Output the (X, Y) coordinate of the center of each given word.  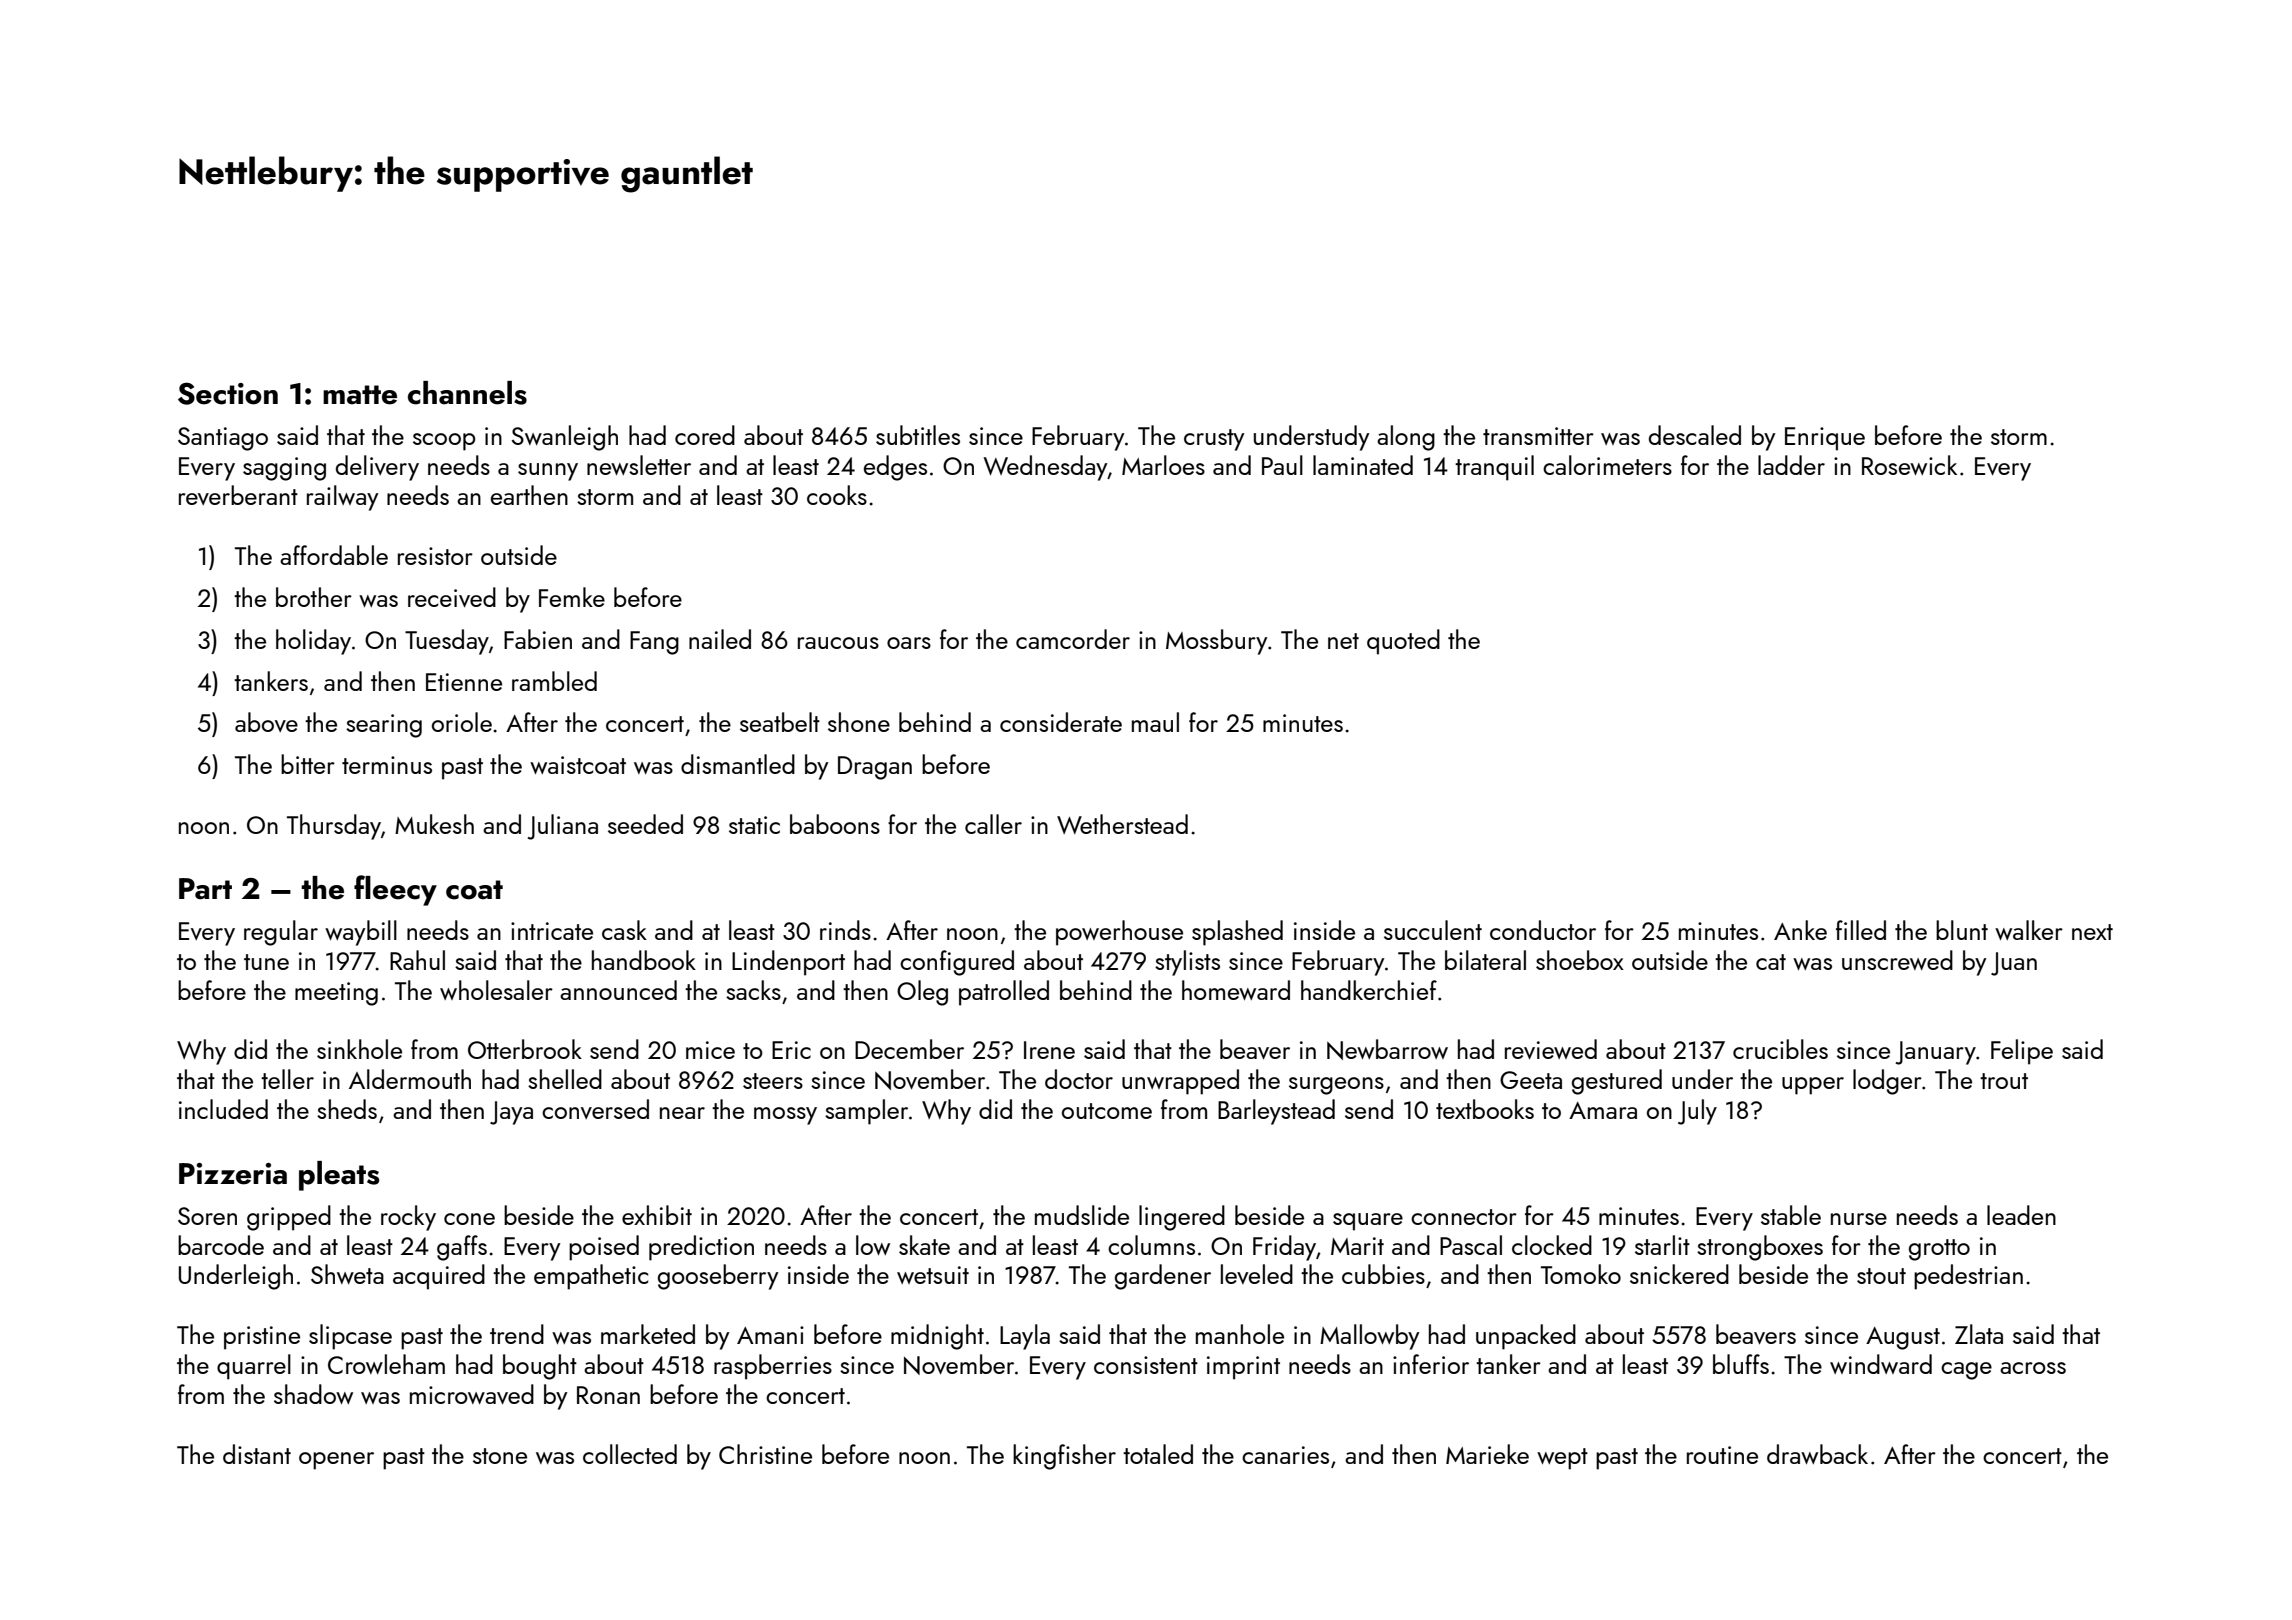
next (2092, 932)
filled (1861, 930)
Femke (572, 597)
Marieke (1487, 1454)
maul (1155, 722)
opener (336, 1461)
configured (957, 963)
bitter (308, 764)
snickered (1679, 1274)
